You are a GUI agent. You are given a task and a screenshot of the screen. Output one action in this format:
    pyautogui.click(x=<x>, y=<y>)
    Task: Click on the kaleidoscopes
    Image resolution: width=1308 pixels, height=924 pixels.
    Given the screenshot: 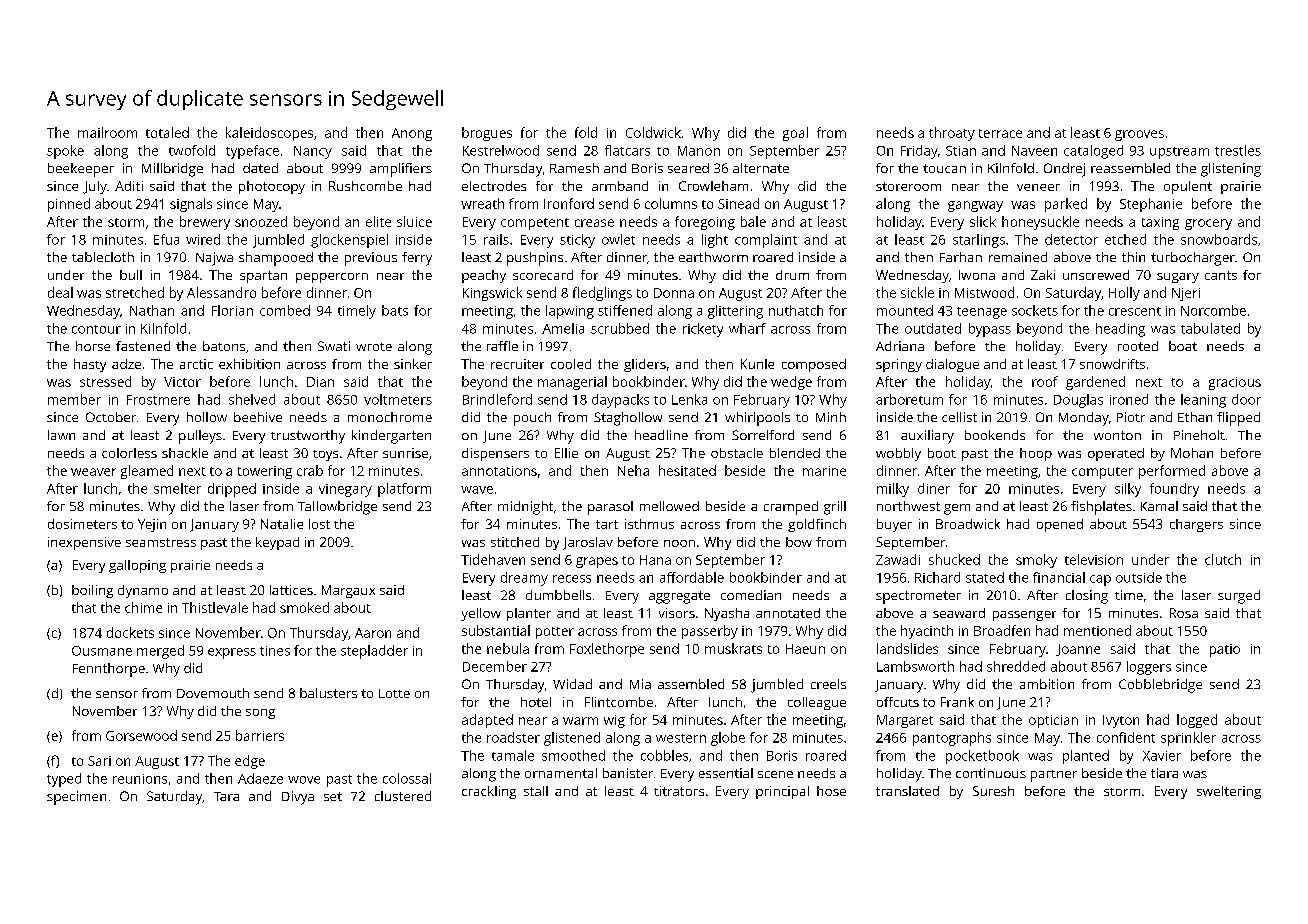 What is the action you would take?
    pyautogui.click(x=269, y=134)
